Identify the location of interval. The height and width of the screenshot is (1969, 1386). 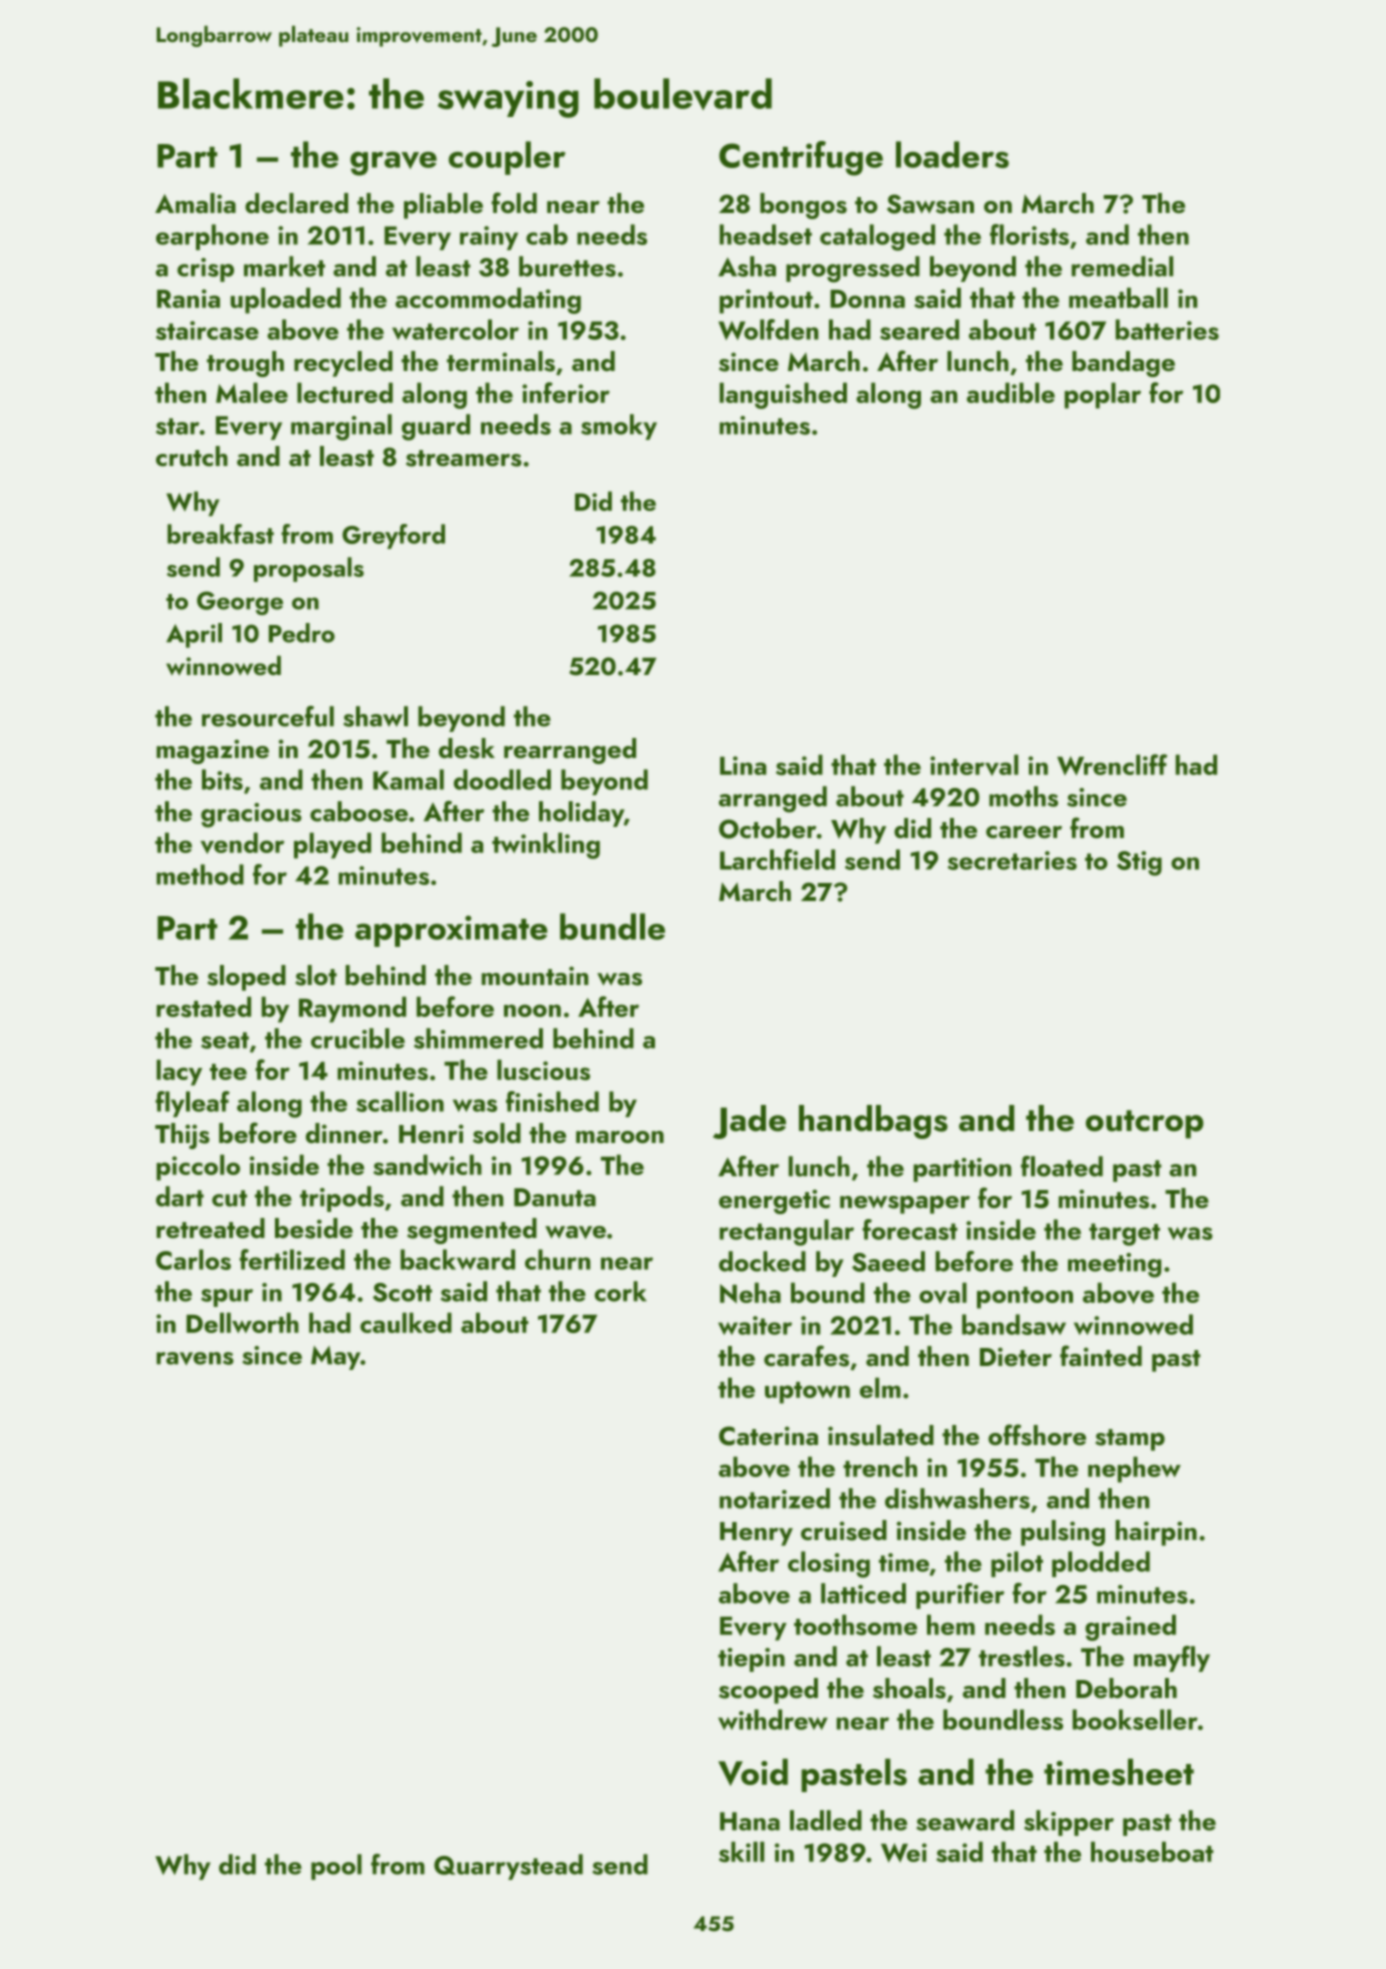
(974, 765).
